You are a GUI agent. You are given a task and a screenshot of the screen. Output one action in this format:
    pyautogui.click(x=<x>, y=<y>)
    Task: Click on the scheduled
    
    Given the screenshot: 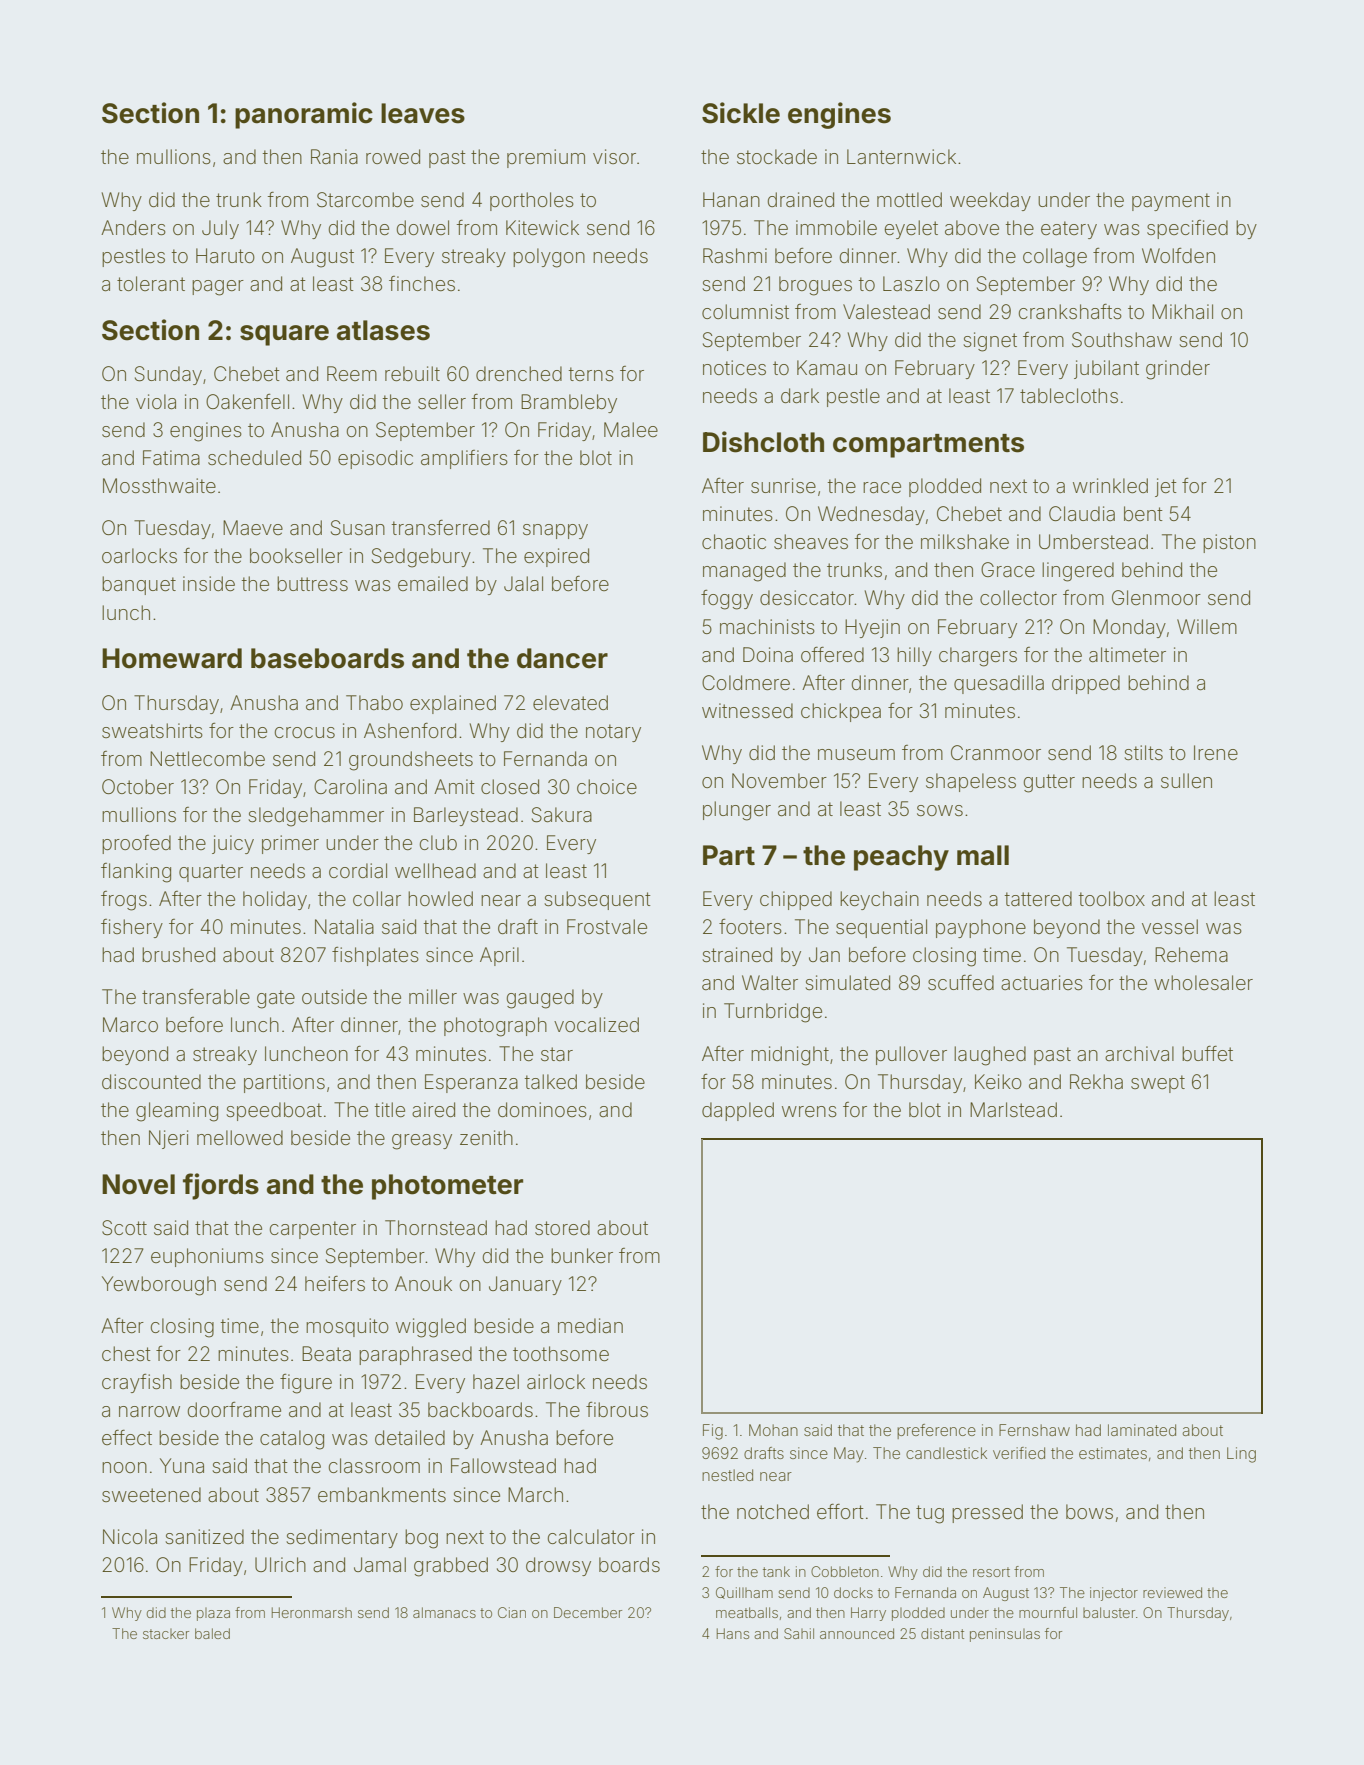 What is the action you would take?
    pyautogui.click(x=254, y=457)
